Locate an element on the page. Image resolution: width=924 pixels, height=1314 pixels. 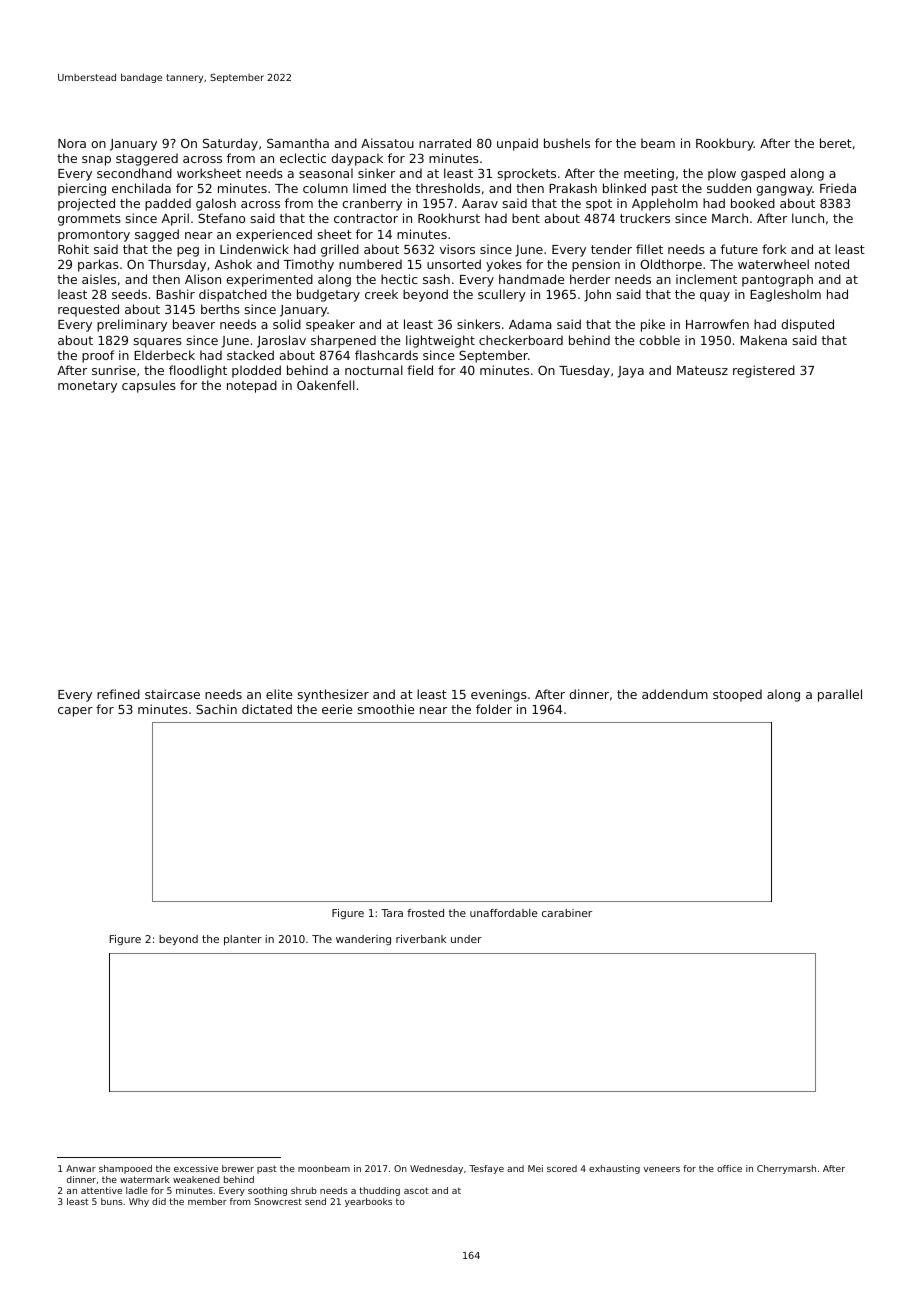
Anwar is located at coordinates (81, 1168).
